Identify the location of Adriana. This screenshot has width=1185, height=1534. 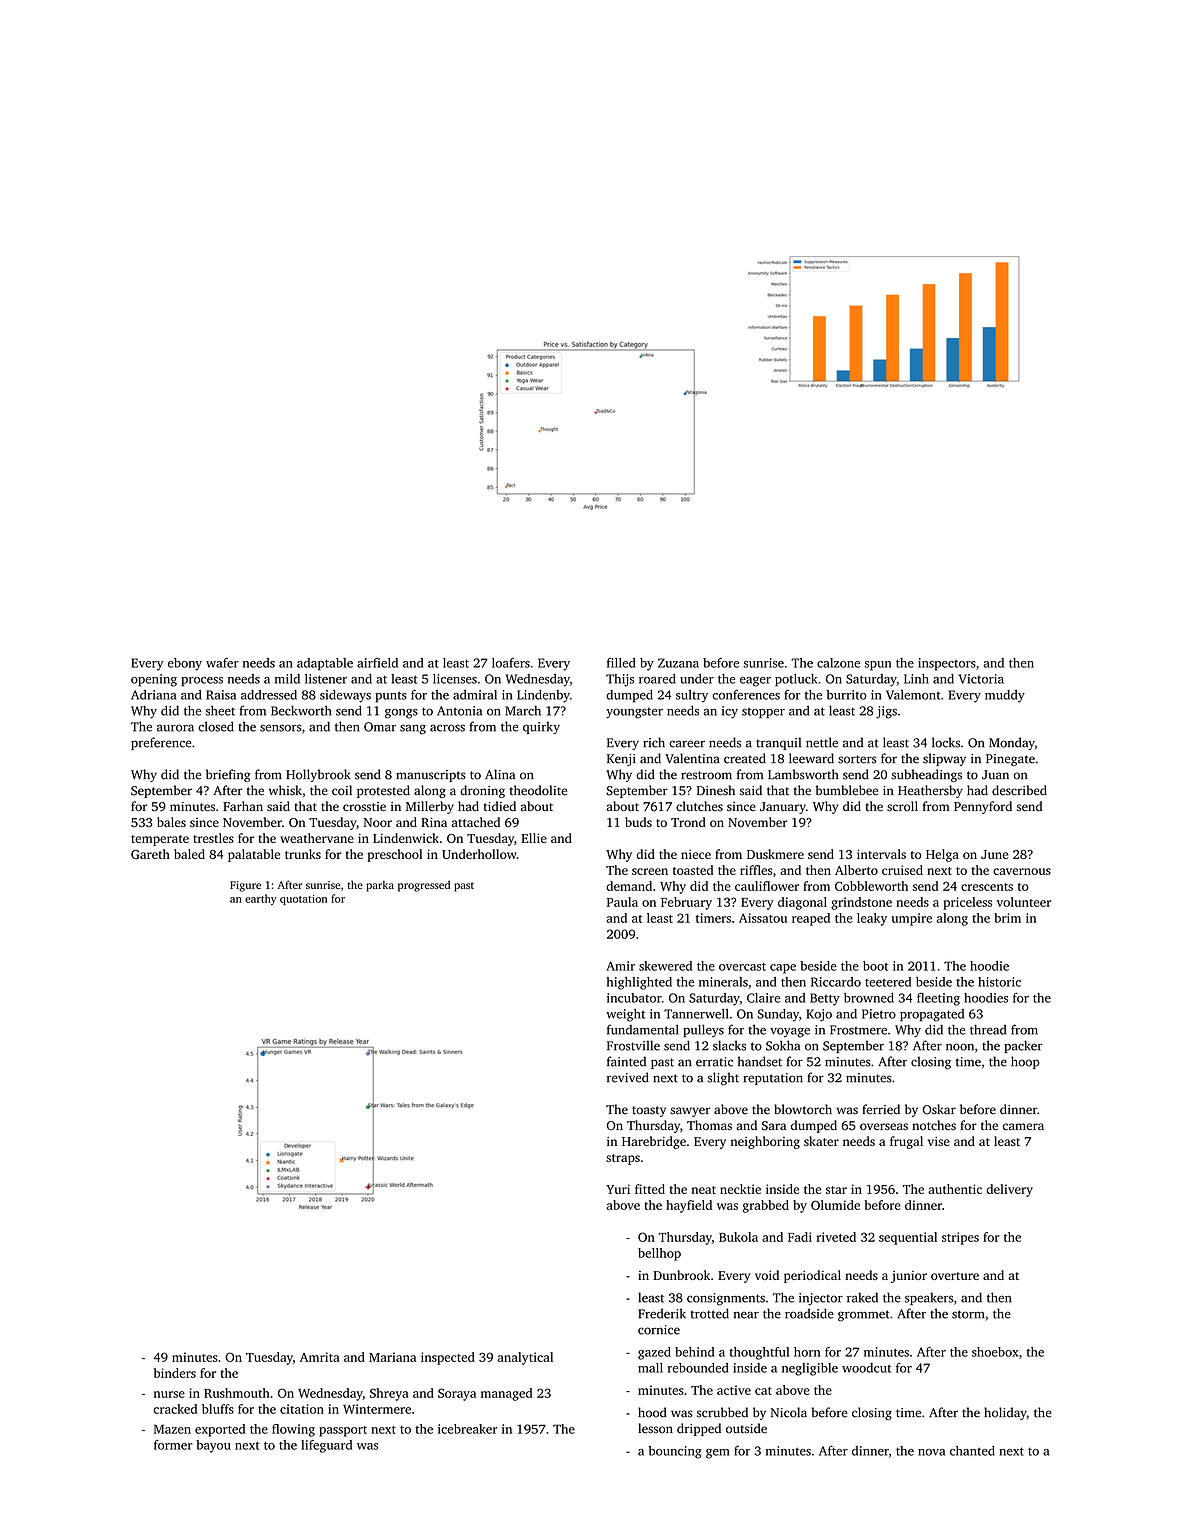
(153, 695).
